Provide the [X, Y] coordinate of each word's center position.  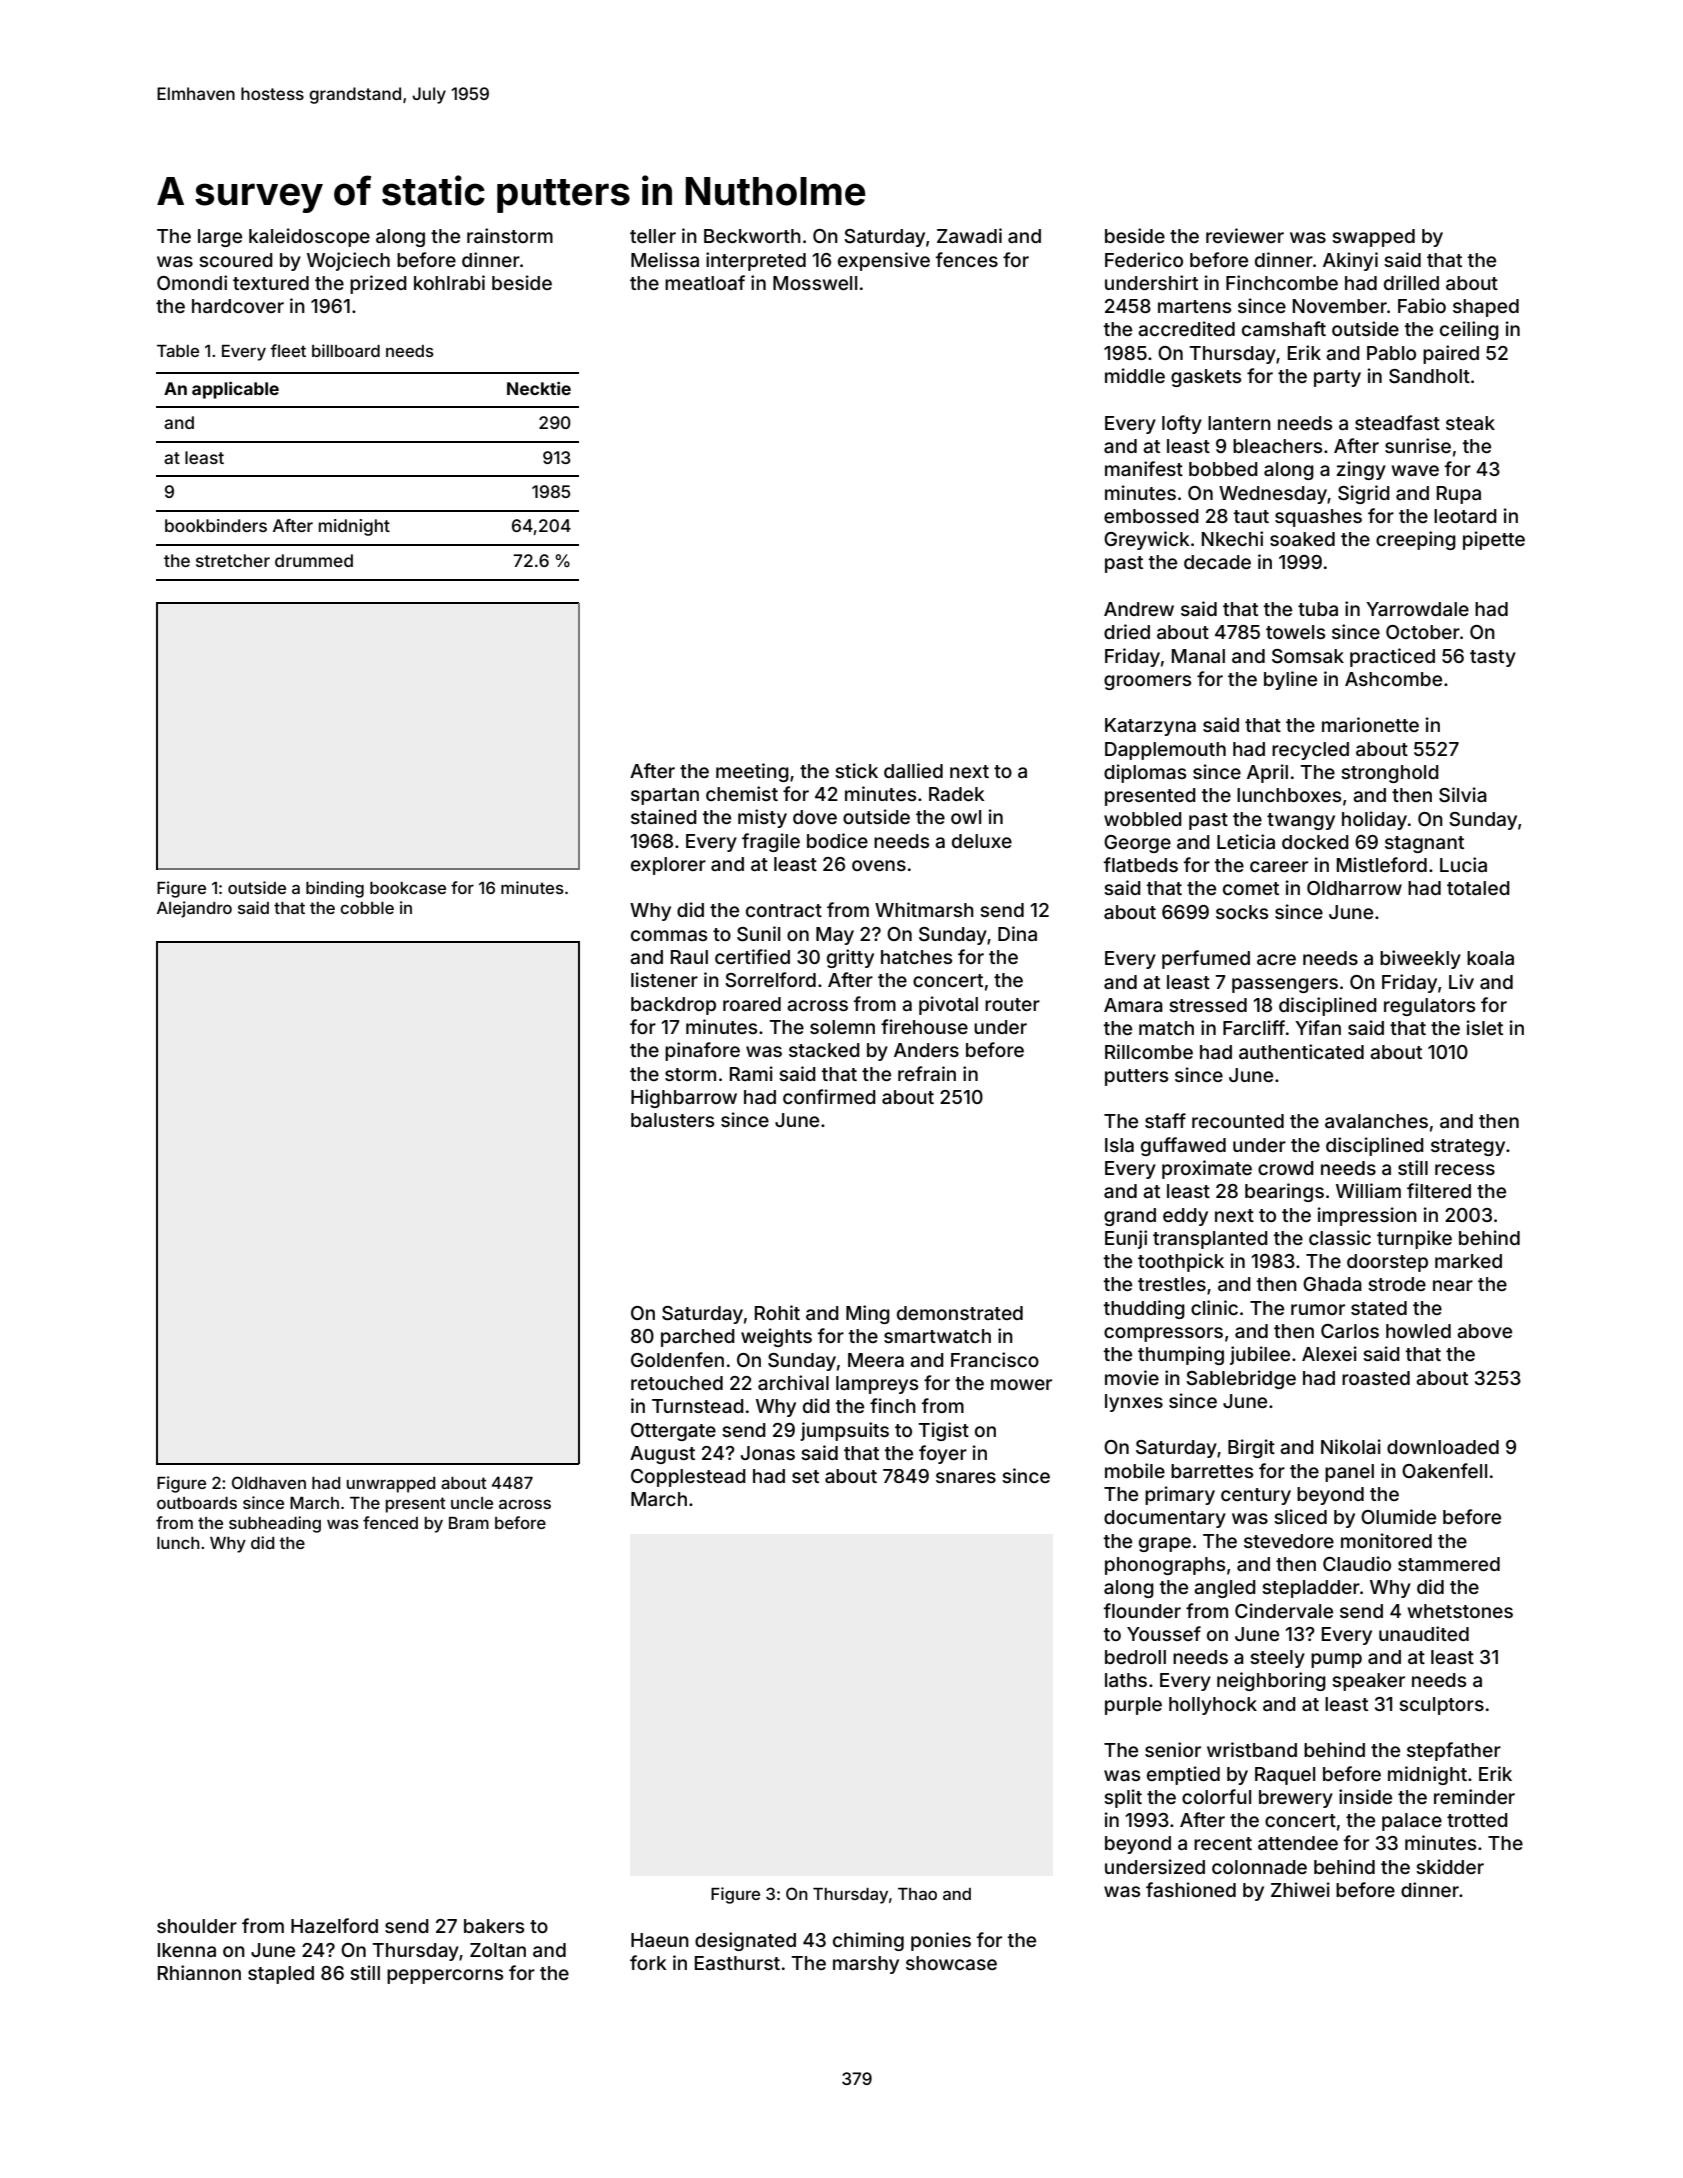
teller [653, 236]
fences [967, 259]
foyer [943, 1454]
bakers [494, 1926]
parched [698, 1338]
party [1337, 378]
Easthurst [737, 1963]
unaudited [1424, 1633]
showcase [951, 1963]
